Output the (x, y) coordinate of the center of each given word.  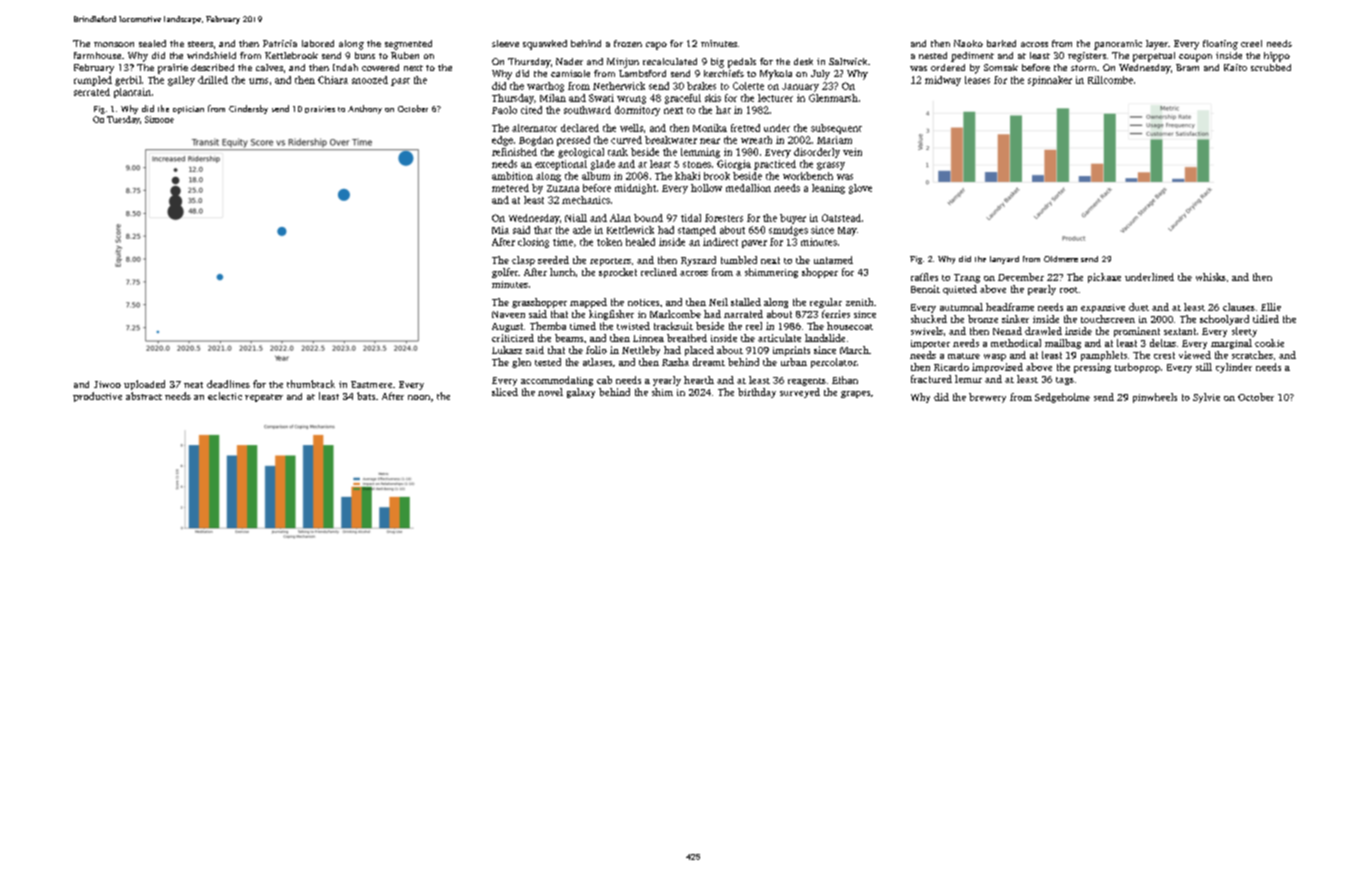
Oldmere (1061, 259)
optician (188, 110)
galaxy (581, 393)
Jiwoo (107, 384)
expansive (1103, 308)
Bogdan (536, 141)
